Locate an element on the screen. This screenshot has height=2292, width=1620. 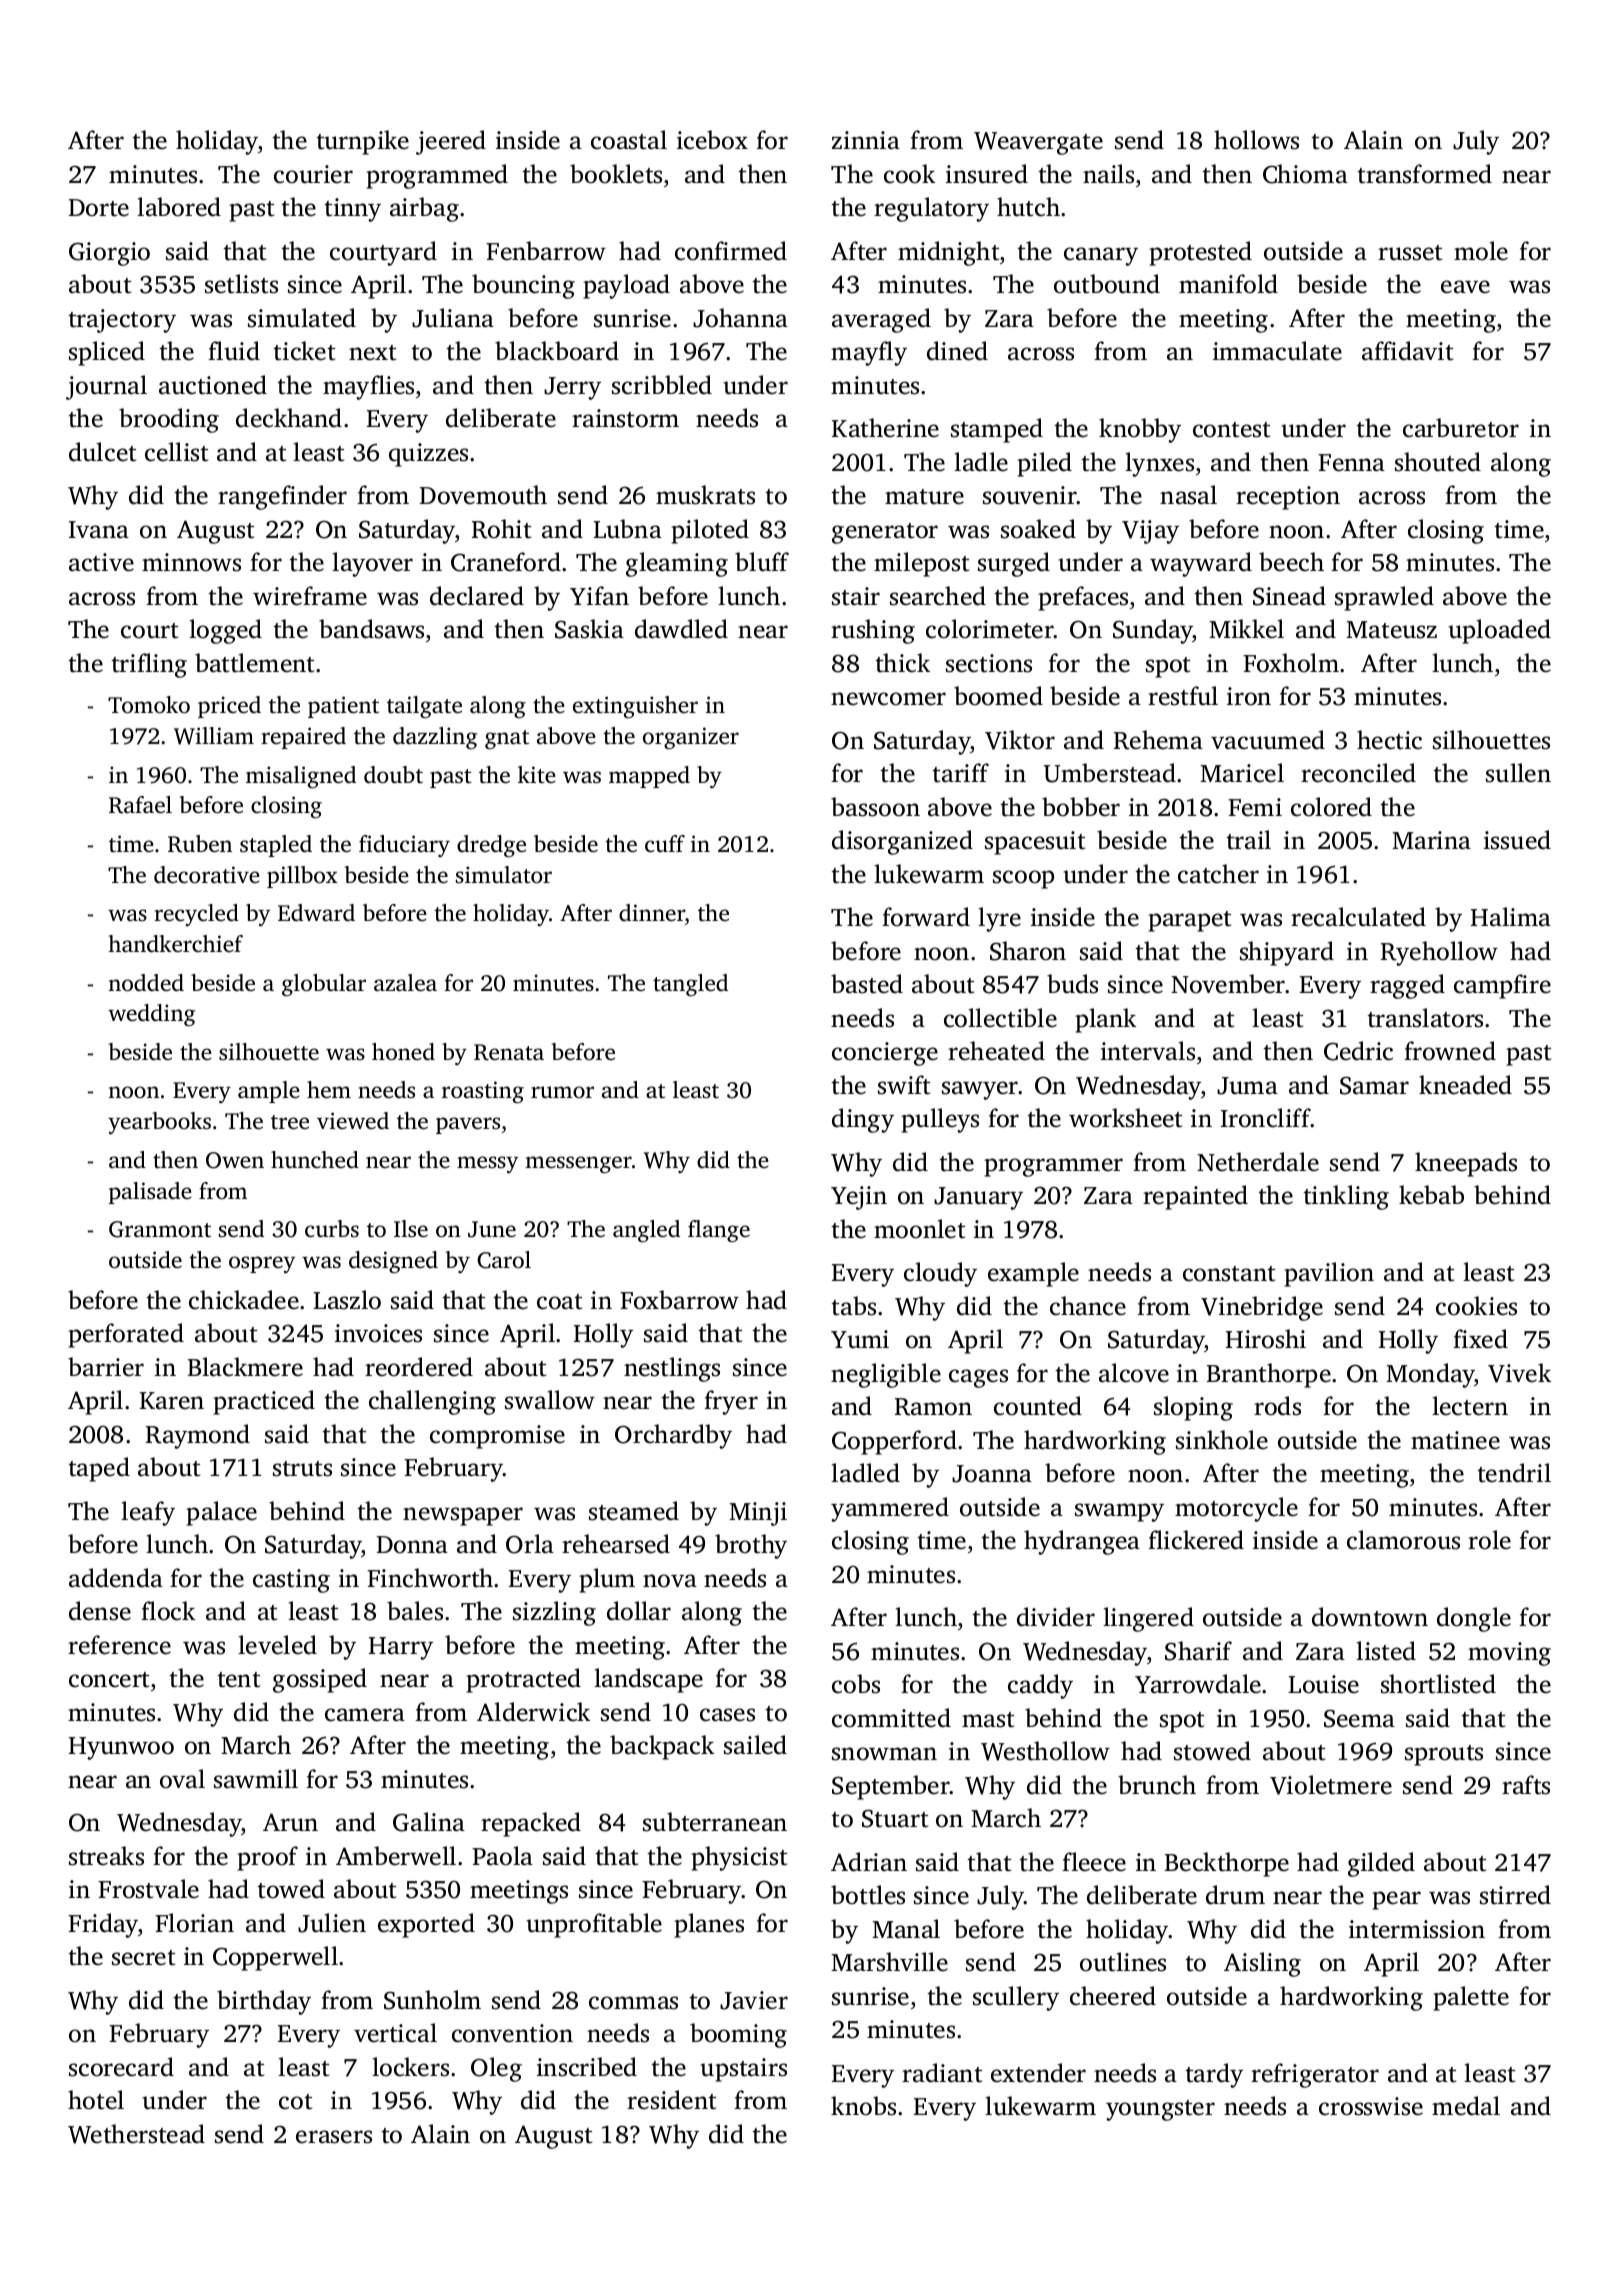
concierge is located at coordinates (885, 1054).
